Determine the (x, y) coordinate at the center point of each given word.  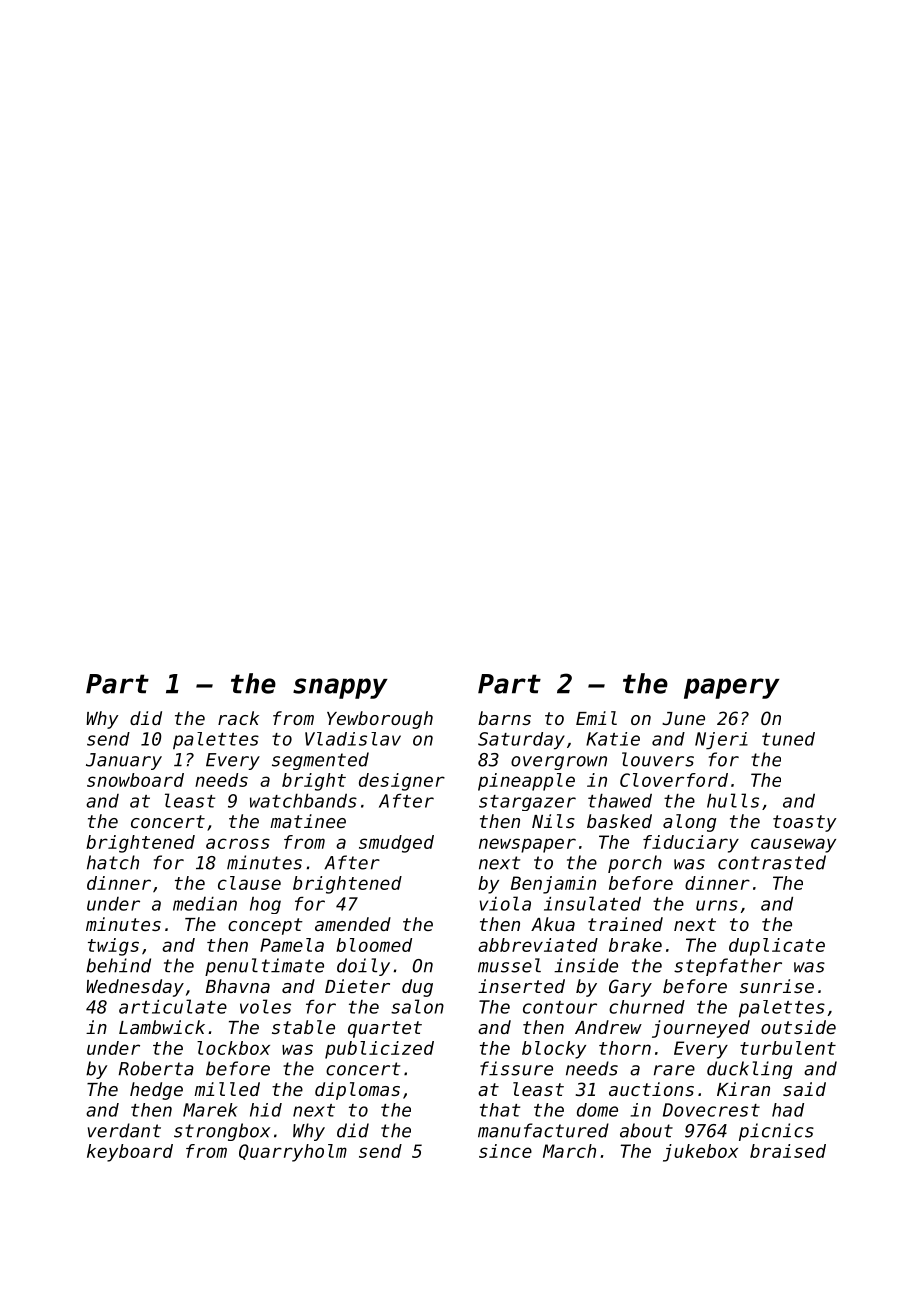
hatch (113, 862)
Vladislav (353, 739)
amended (353, 924)
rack (238, 718)
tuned (788, 739)
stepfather (728, 967)
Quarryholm (293, 1153)
